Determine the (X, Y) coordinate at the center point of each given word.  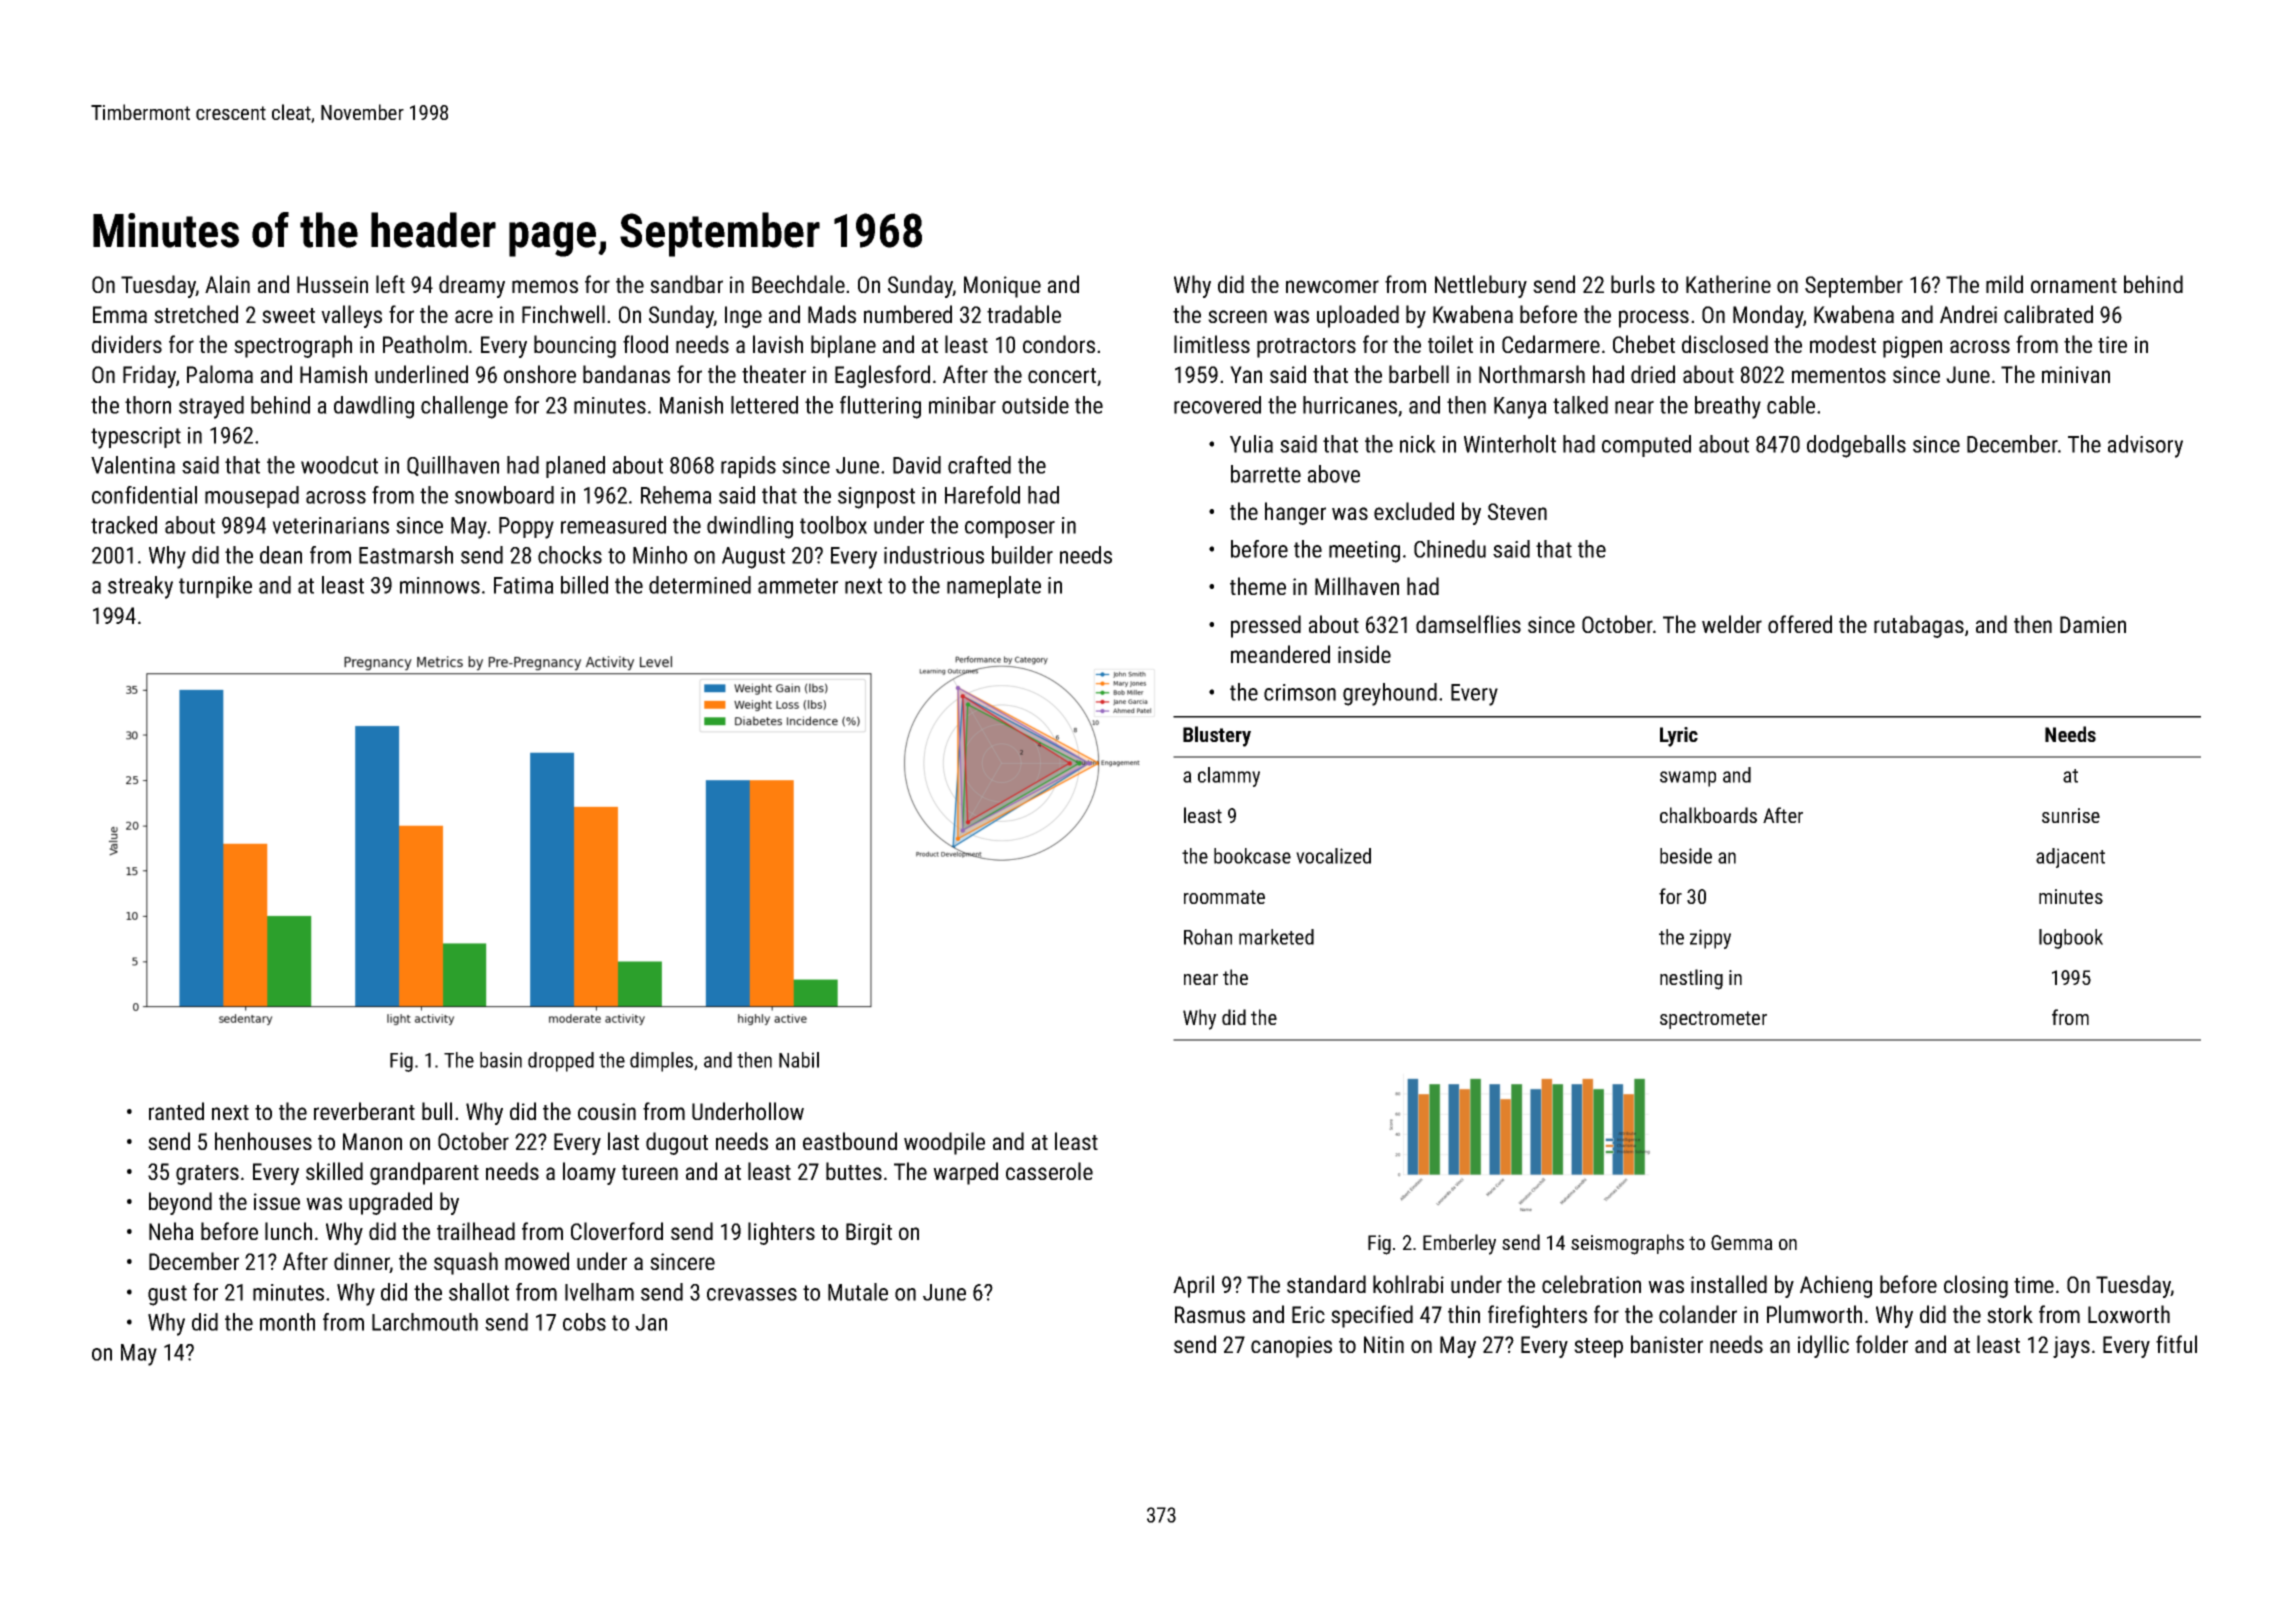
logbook (2071, 939)
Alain (227, 284)
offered (1800, 624)
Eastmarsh (406, 555)
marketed (1276, 937)
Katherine (1728, 284)
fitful (2176, 1344)
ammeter (798, 586)
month (287, 1322)
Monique (1002, 287)
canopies (1291, 1347)
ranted (176, 1111)
